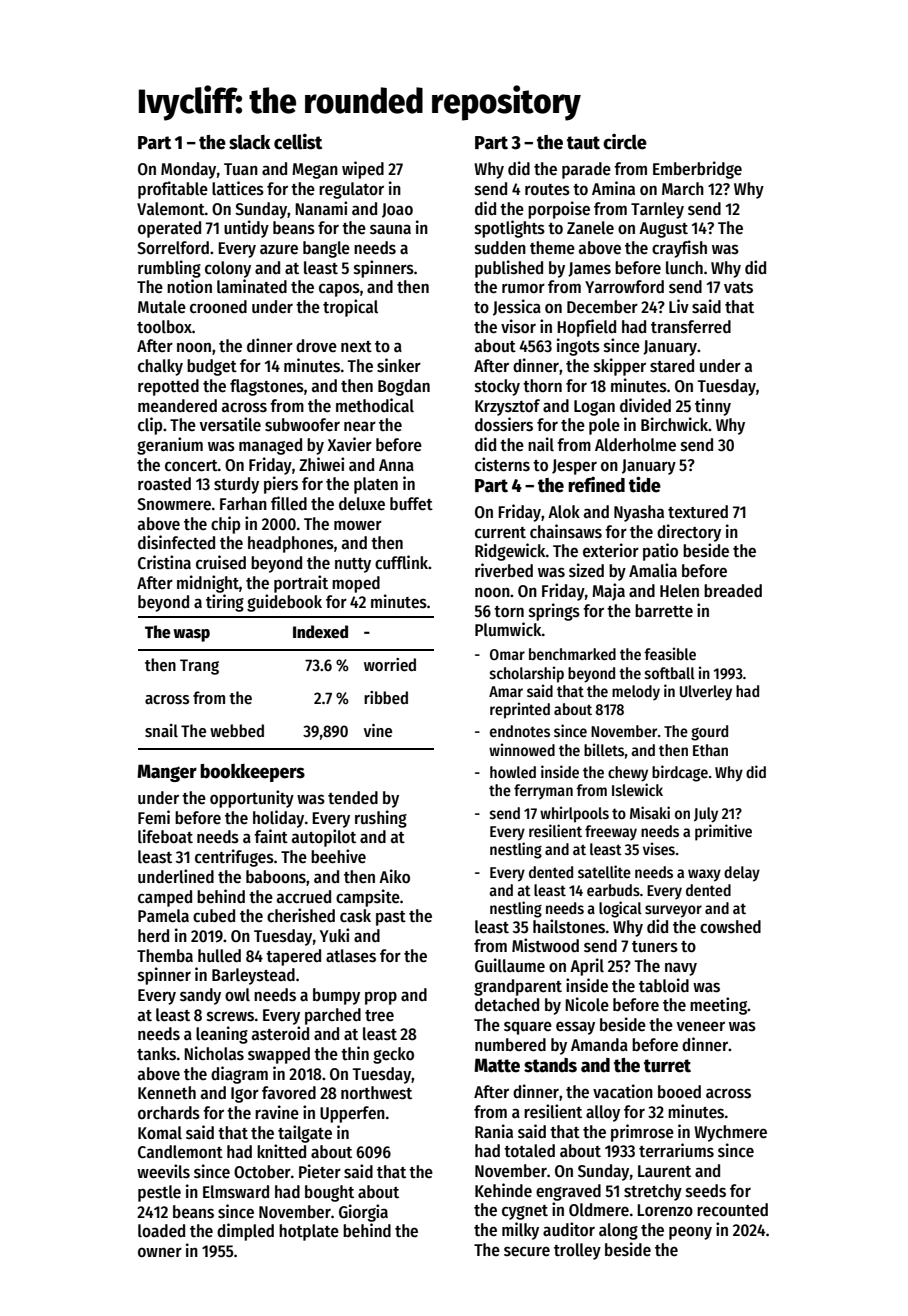 Image resolution: width=908 pixels, height=1316 pixels. Describe the element at coordinates (267, 387) in the image. I see `flagstones` at that location.
